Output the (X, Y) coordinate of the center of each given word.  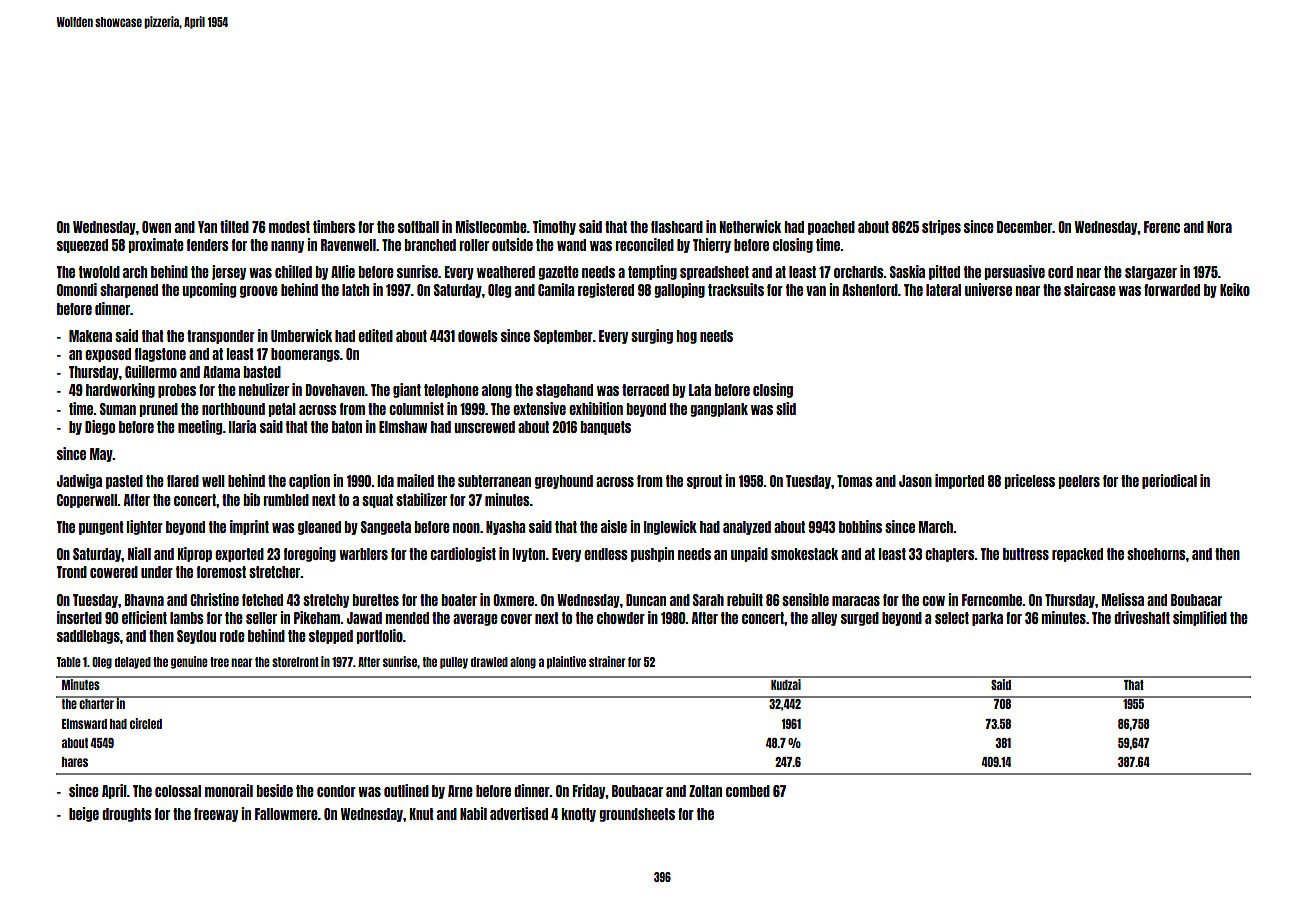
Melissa (1123, 599)
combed (748, 791)
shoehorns (1156, 554)
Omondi (77, 289)
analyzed (747, 528)
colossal (178, 791)
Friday (589, 791)
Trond (71, 572)
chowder (621, 618)
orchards (859, 272)
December (1024, 227)
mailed (415, 480)
